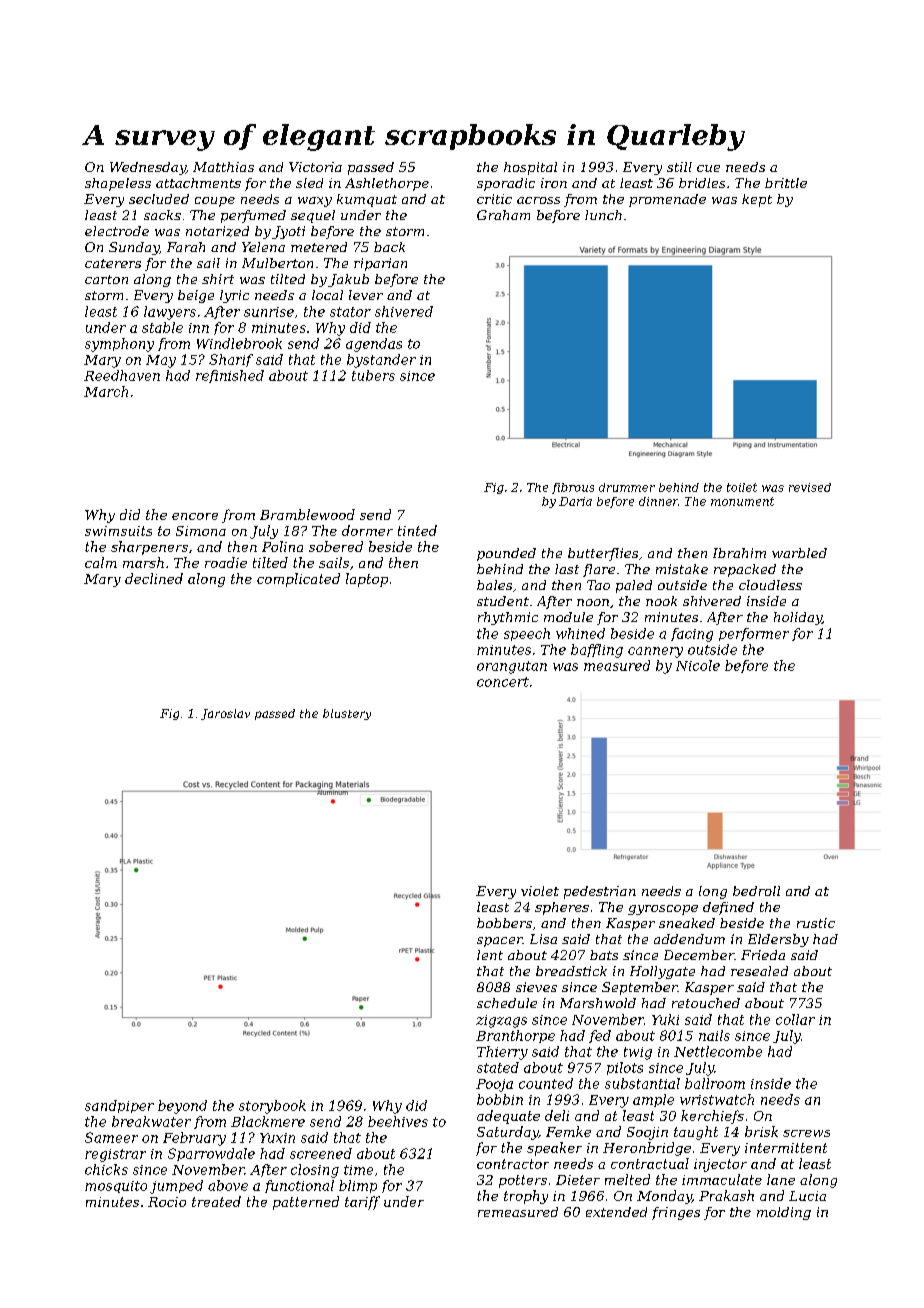 This image has height=1308, width=924. Describe the element at coordinates (593, 602) in the image. I see `noon` at that location.
